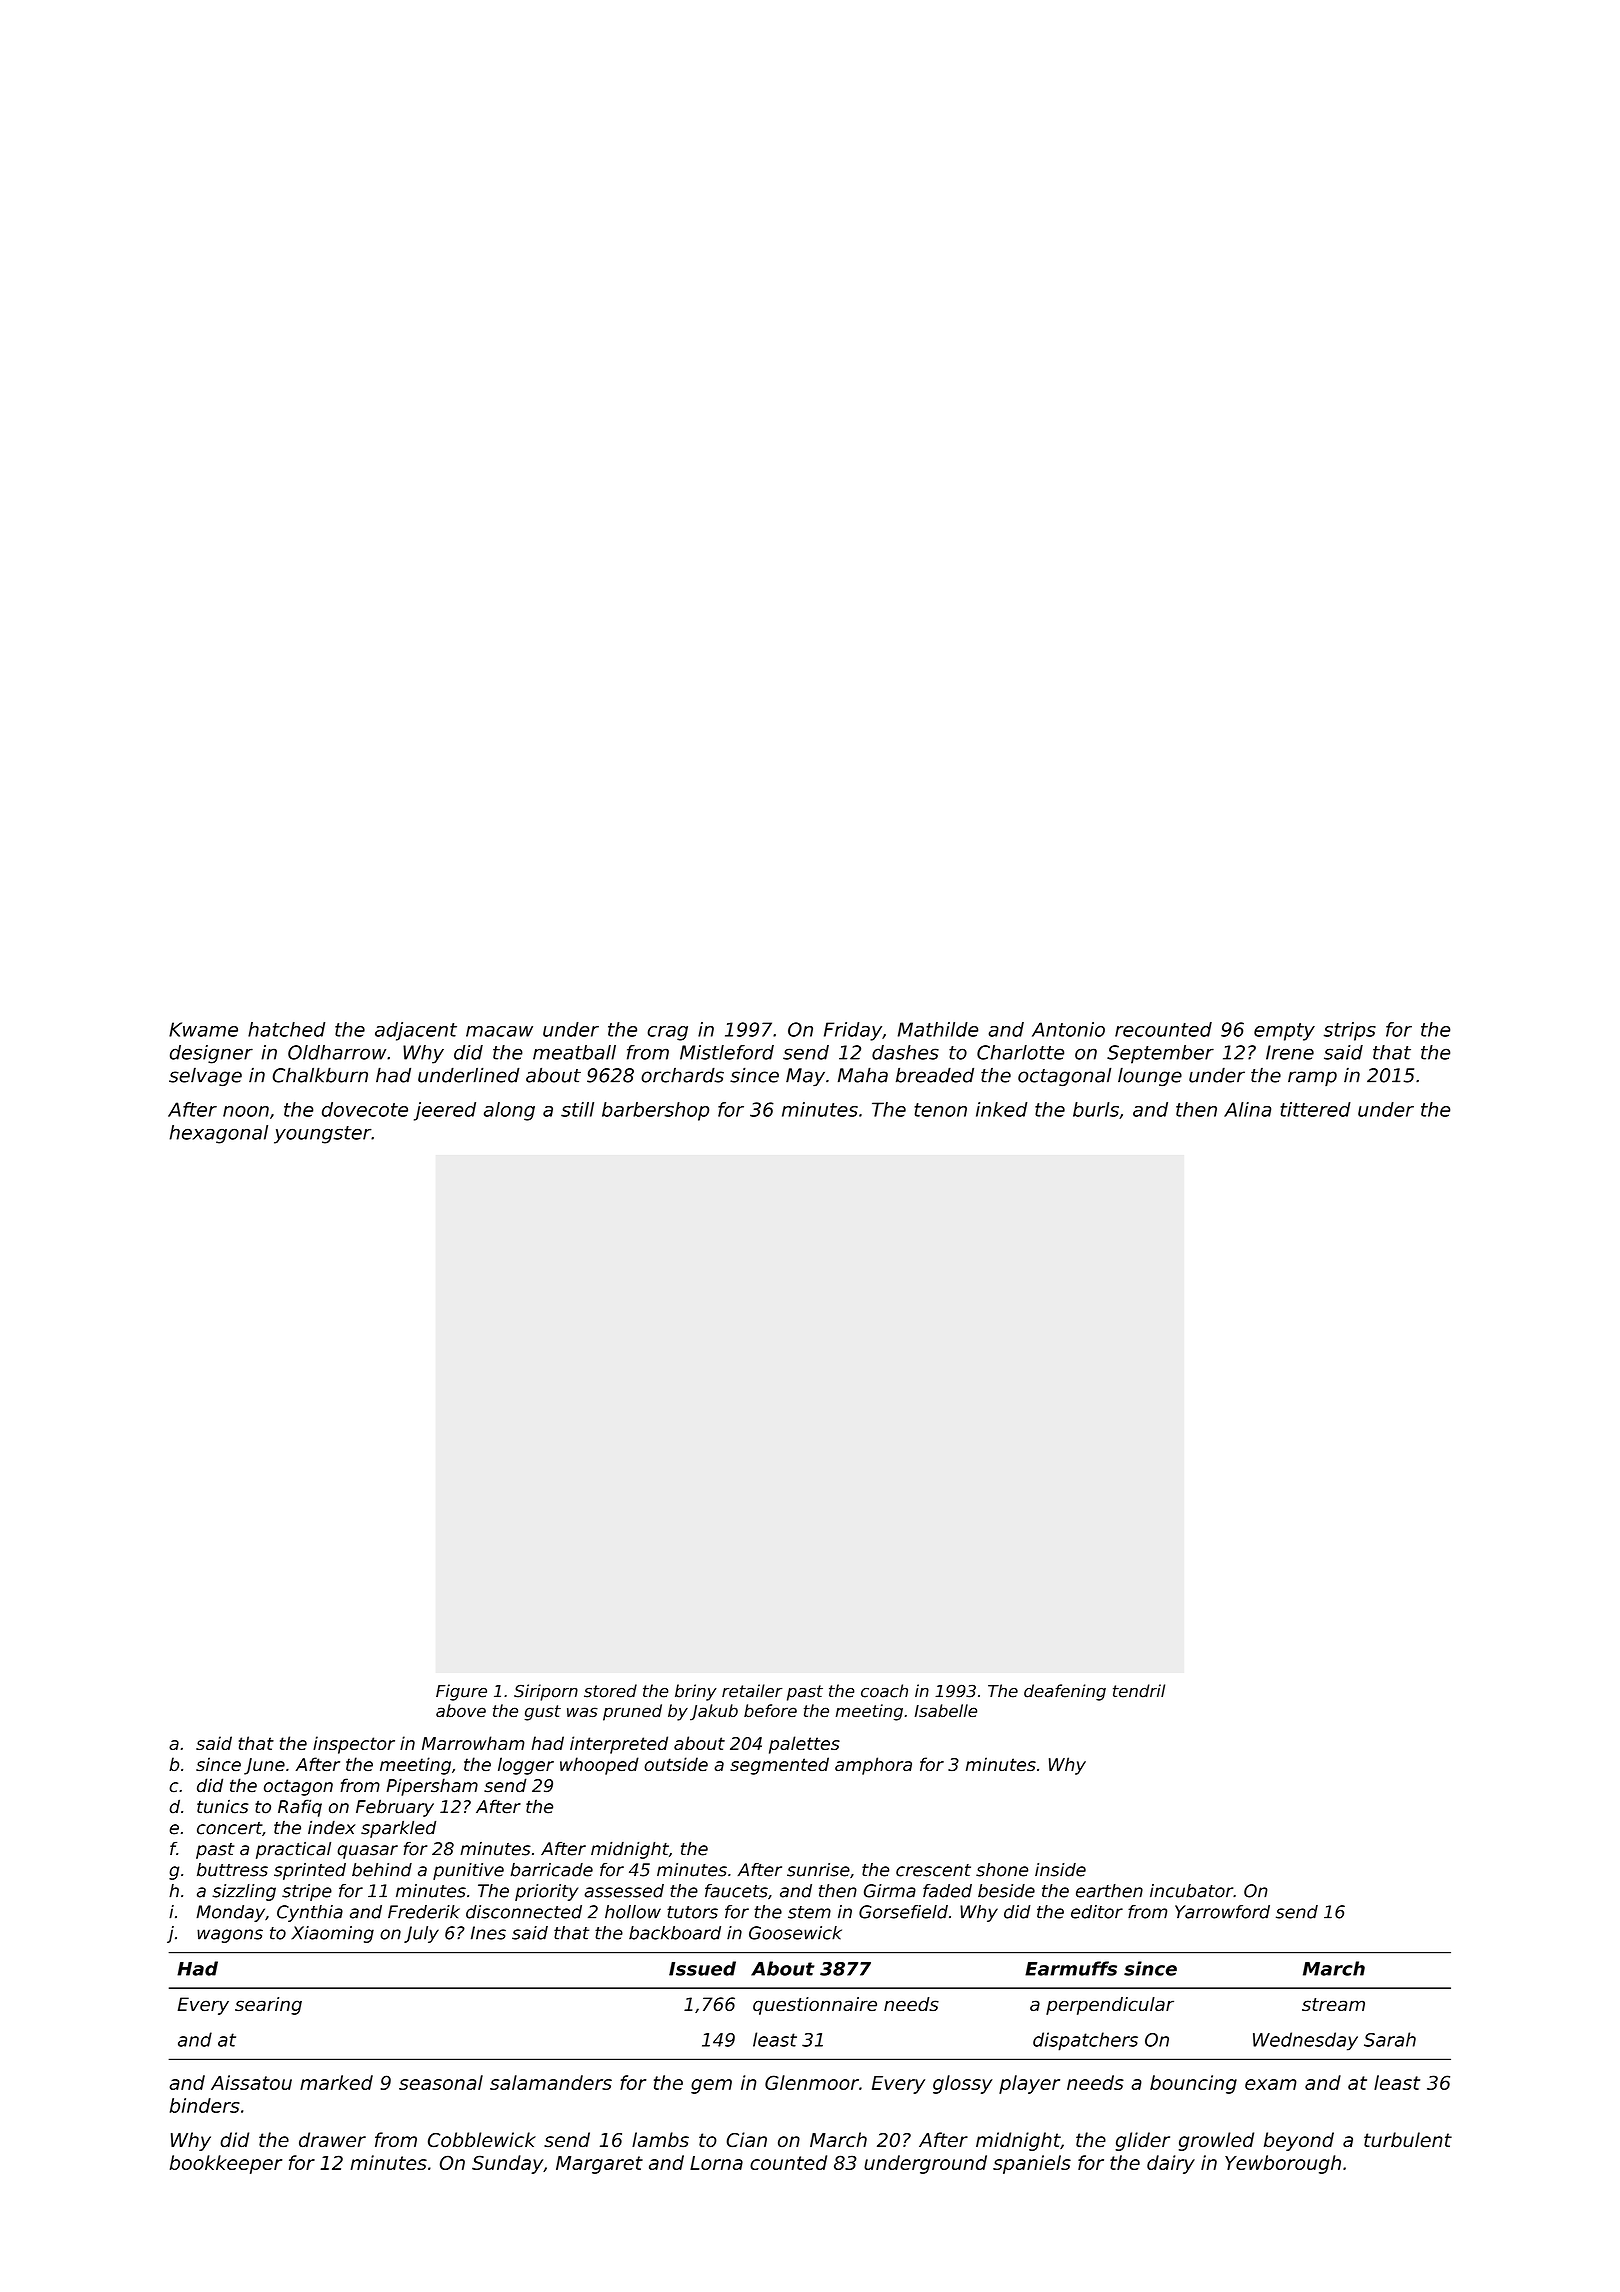  What do you see at coordinates (1006, 1891) in the document?
I see `beside` at bounding box center [1006, 1891].
